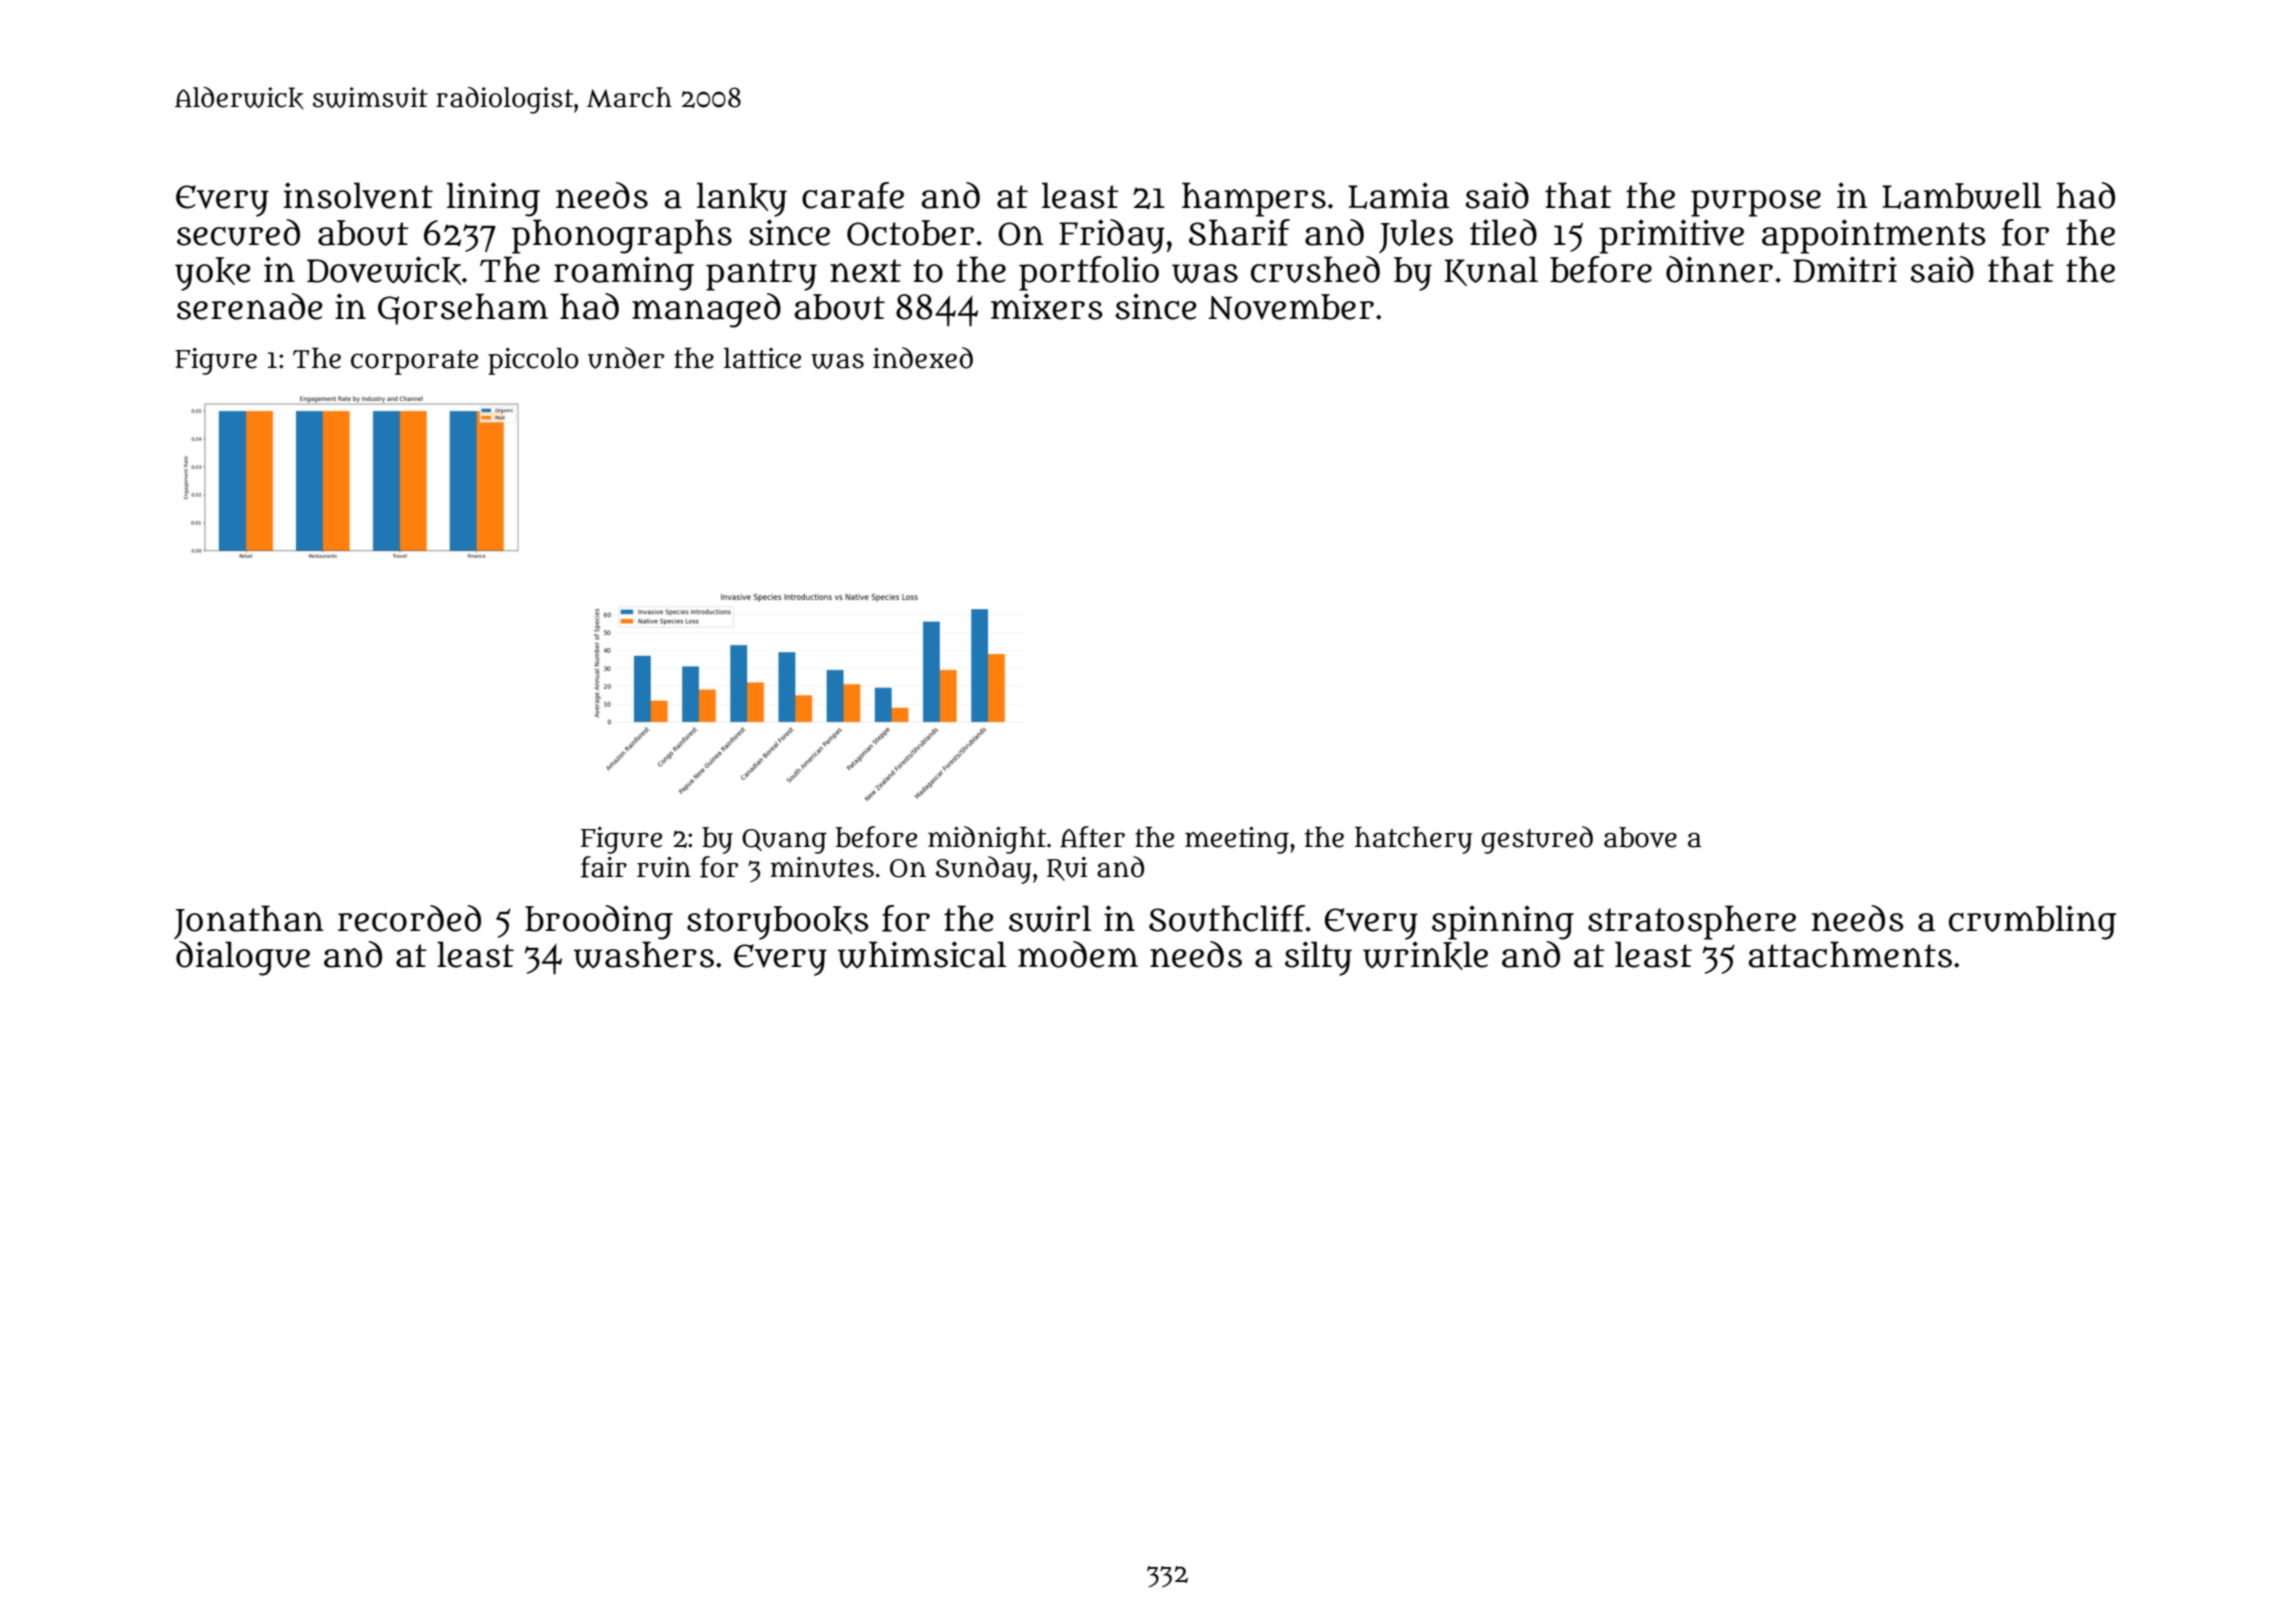  What do you see at coordinates (923, 358) in the screenshot?
I see `indexed` at bounding box center [923, 358].
